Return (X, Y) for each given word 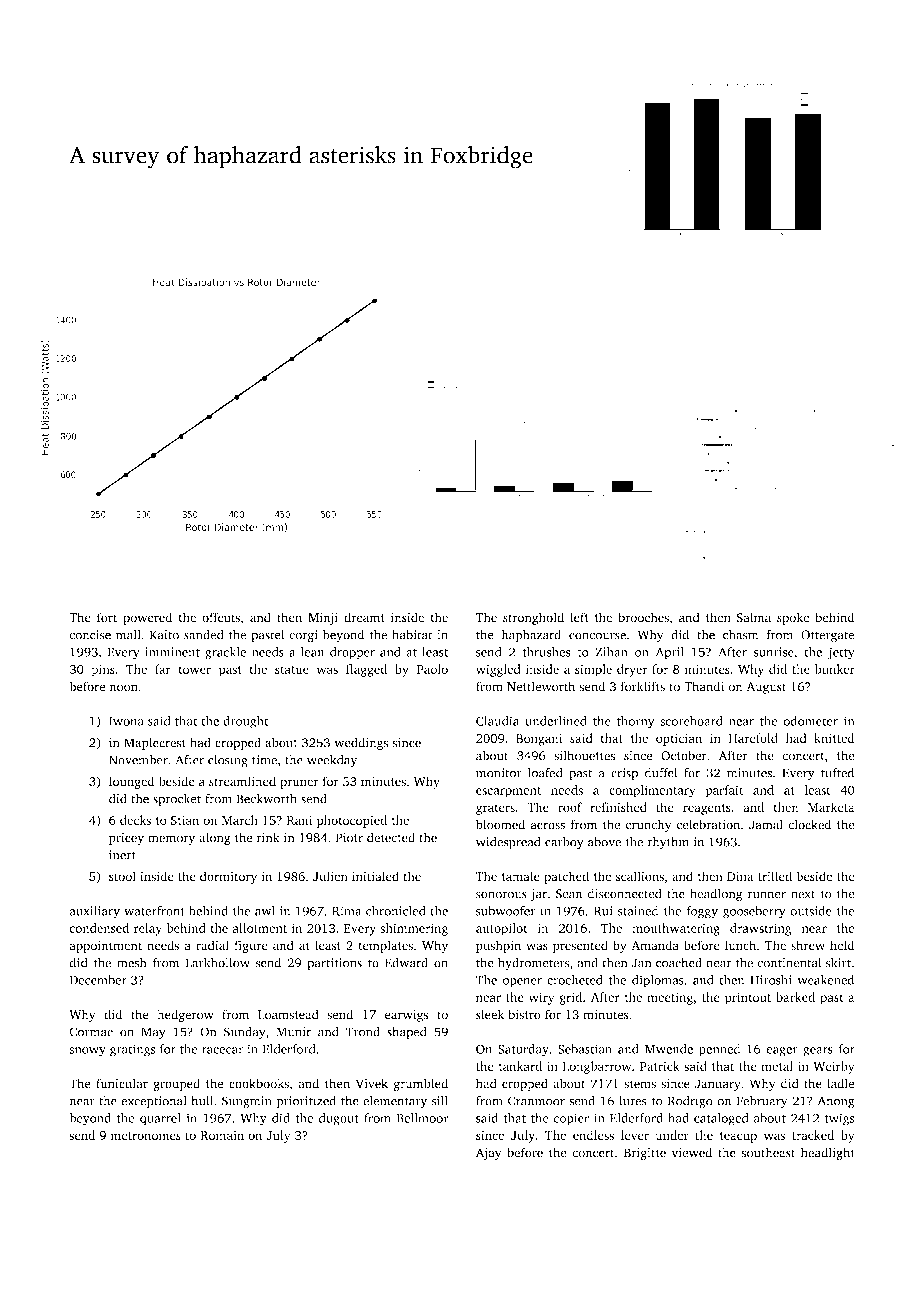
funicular (122, 1083)
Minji (323, 619)
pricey (126, 839)
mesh (131, 963)
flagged (366, 670)
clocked (809, 824)
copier (571, 1119)
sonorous (501, 895)
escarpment (508, 792)
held (842, 945)
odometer (810, 721)
